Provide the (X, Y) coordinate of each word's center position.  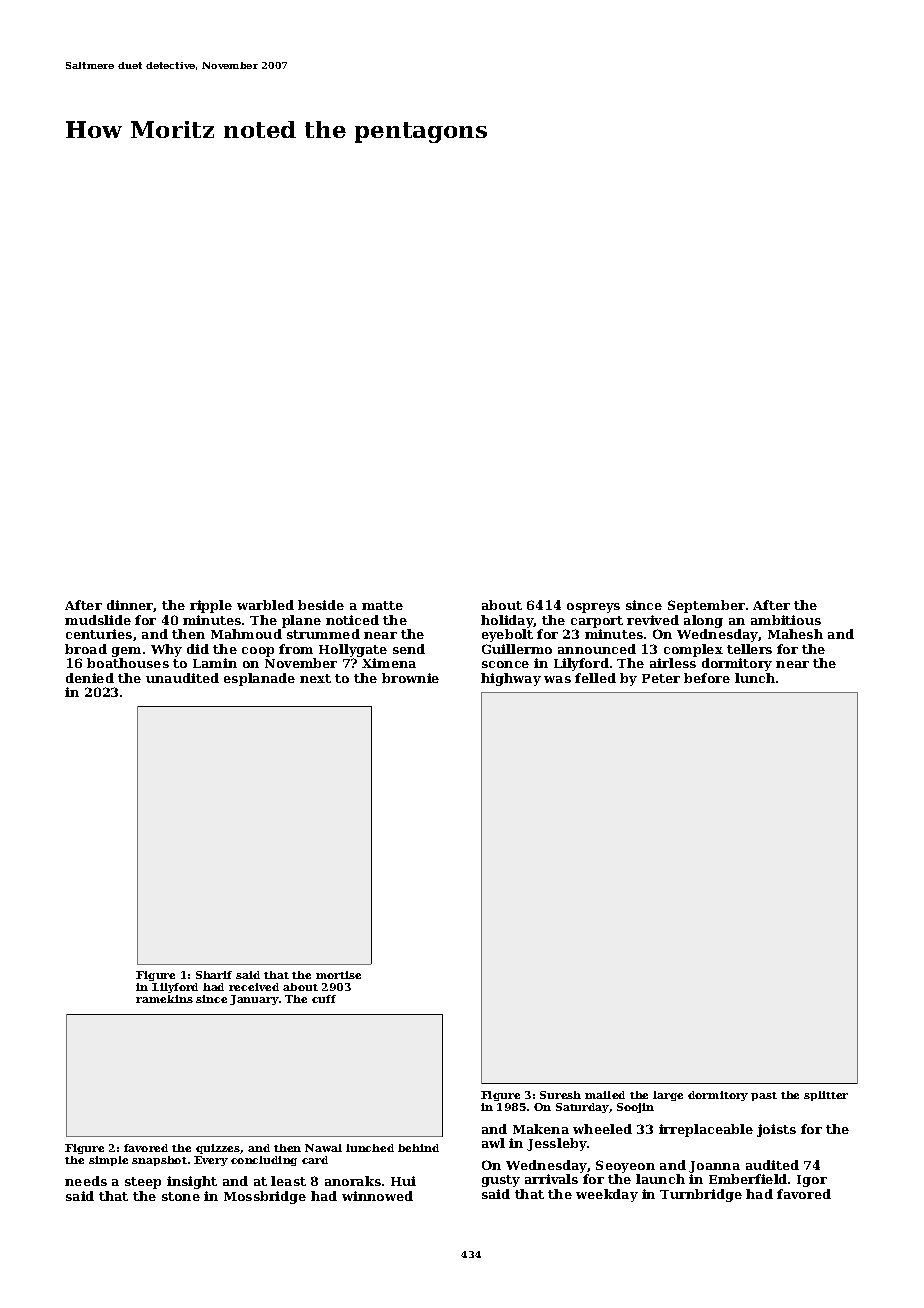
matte (382, 605)
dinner (130, 606)
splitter (826, 1096)
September (706, 606)
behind (418, 1148)
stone (181, 1196)
